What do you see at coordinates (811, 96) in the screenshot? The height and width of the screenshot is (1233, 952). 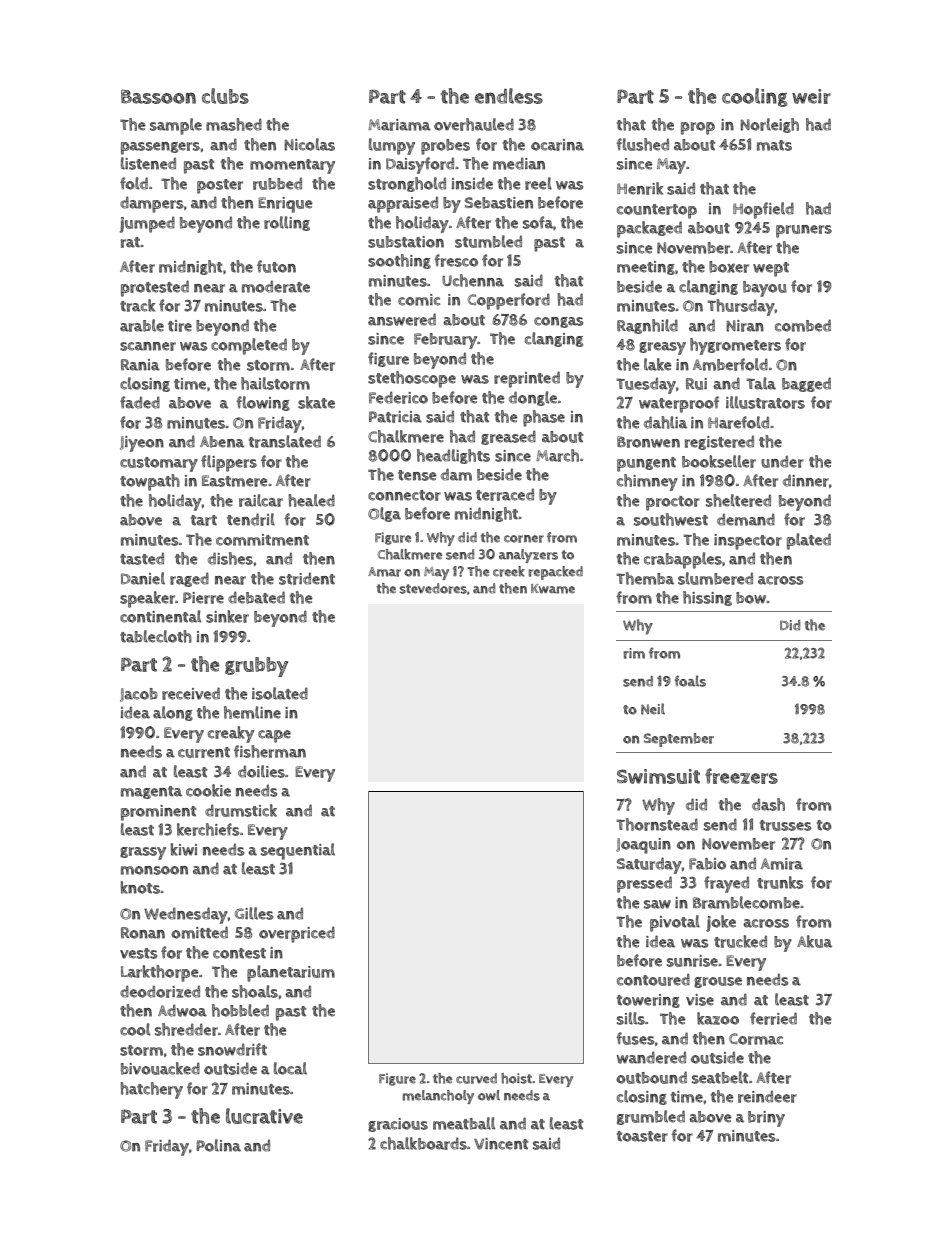 I see `weir` at bounding box center [811, 96].
